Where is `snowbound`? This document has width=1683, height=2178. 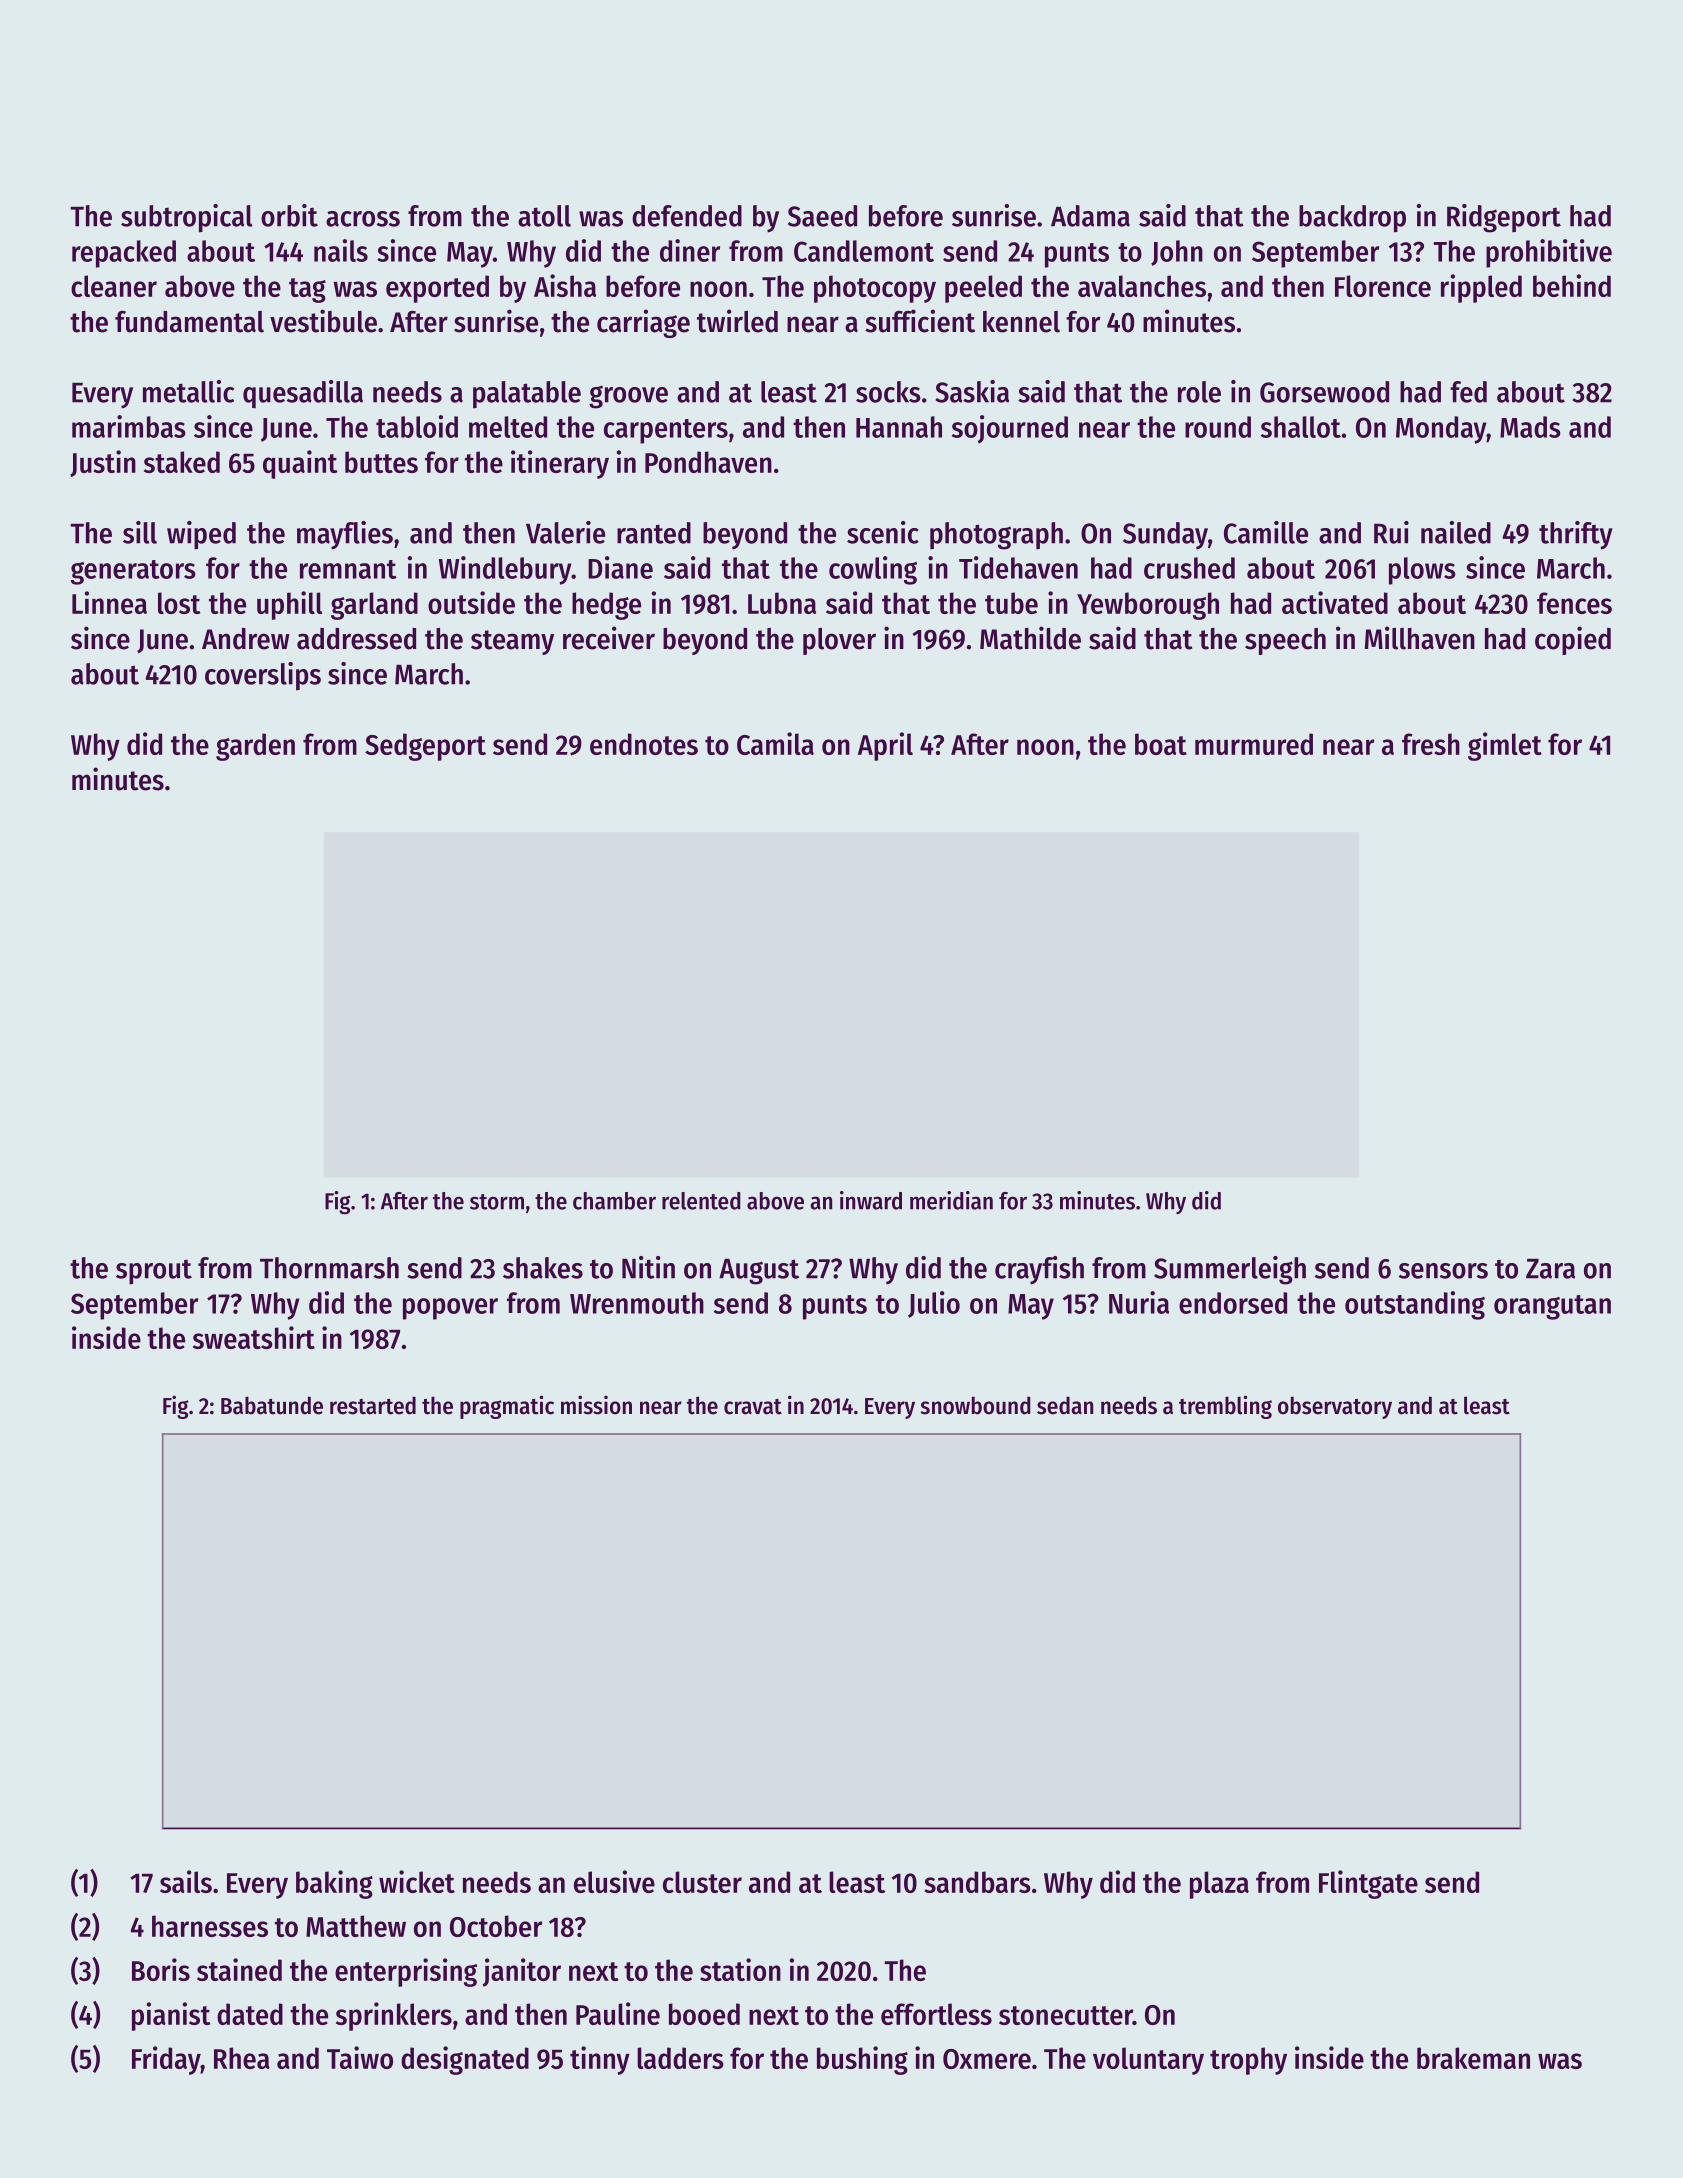 snowbound is located at coordinates (976, 1405).
